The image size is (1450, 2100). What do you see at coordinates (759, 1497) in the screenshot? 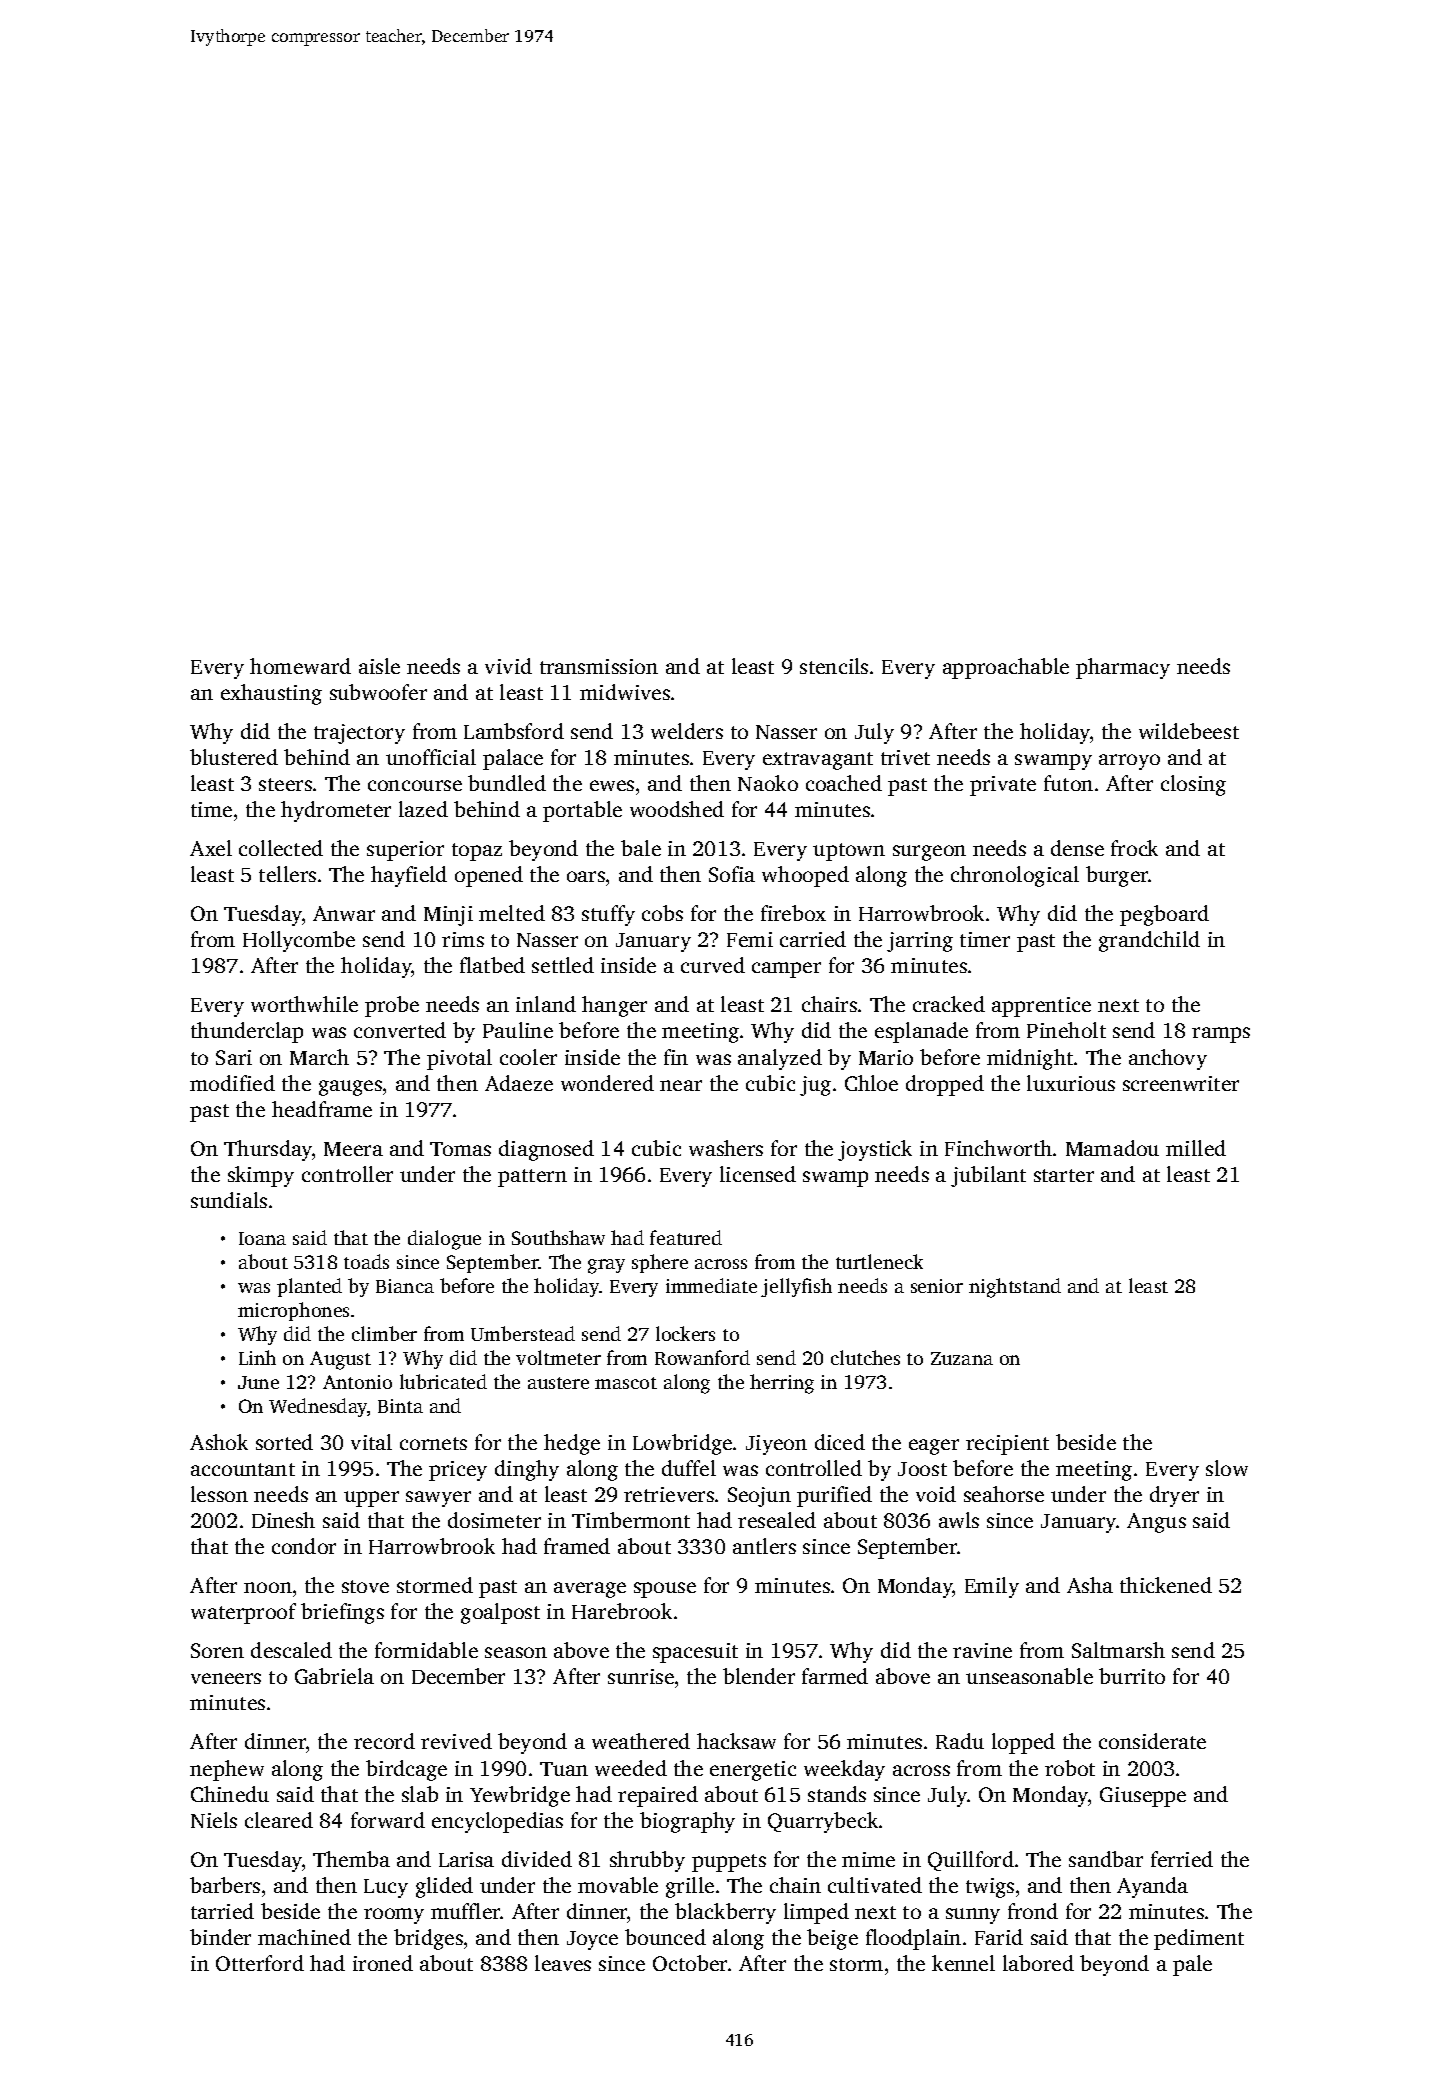
I see `Seojun` at bounding box center [759, 1497].
